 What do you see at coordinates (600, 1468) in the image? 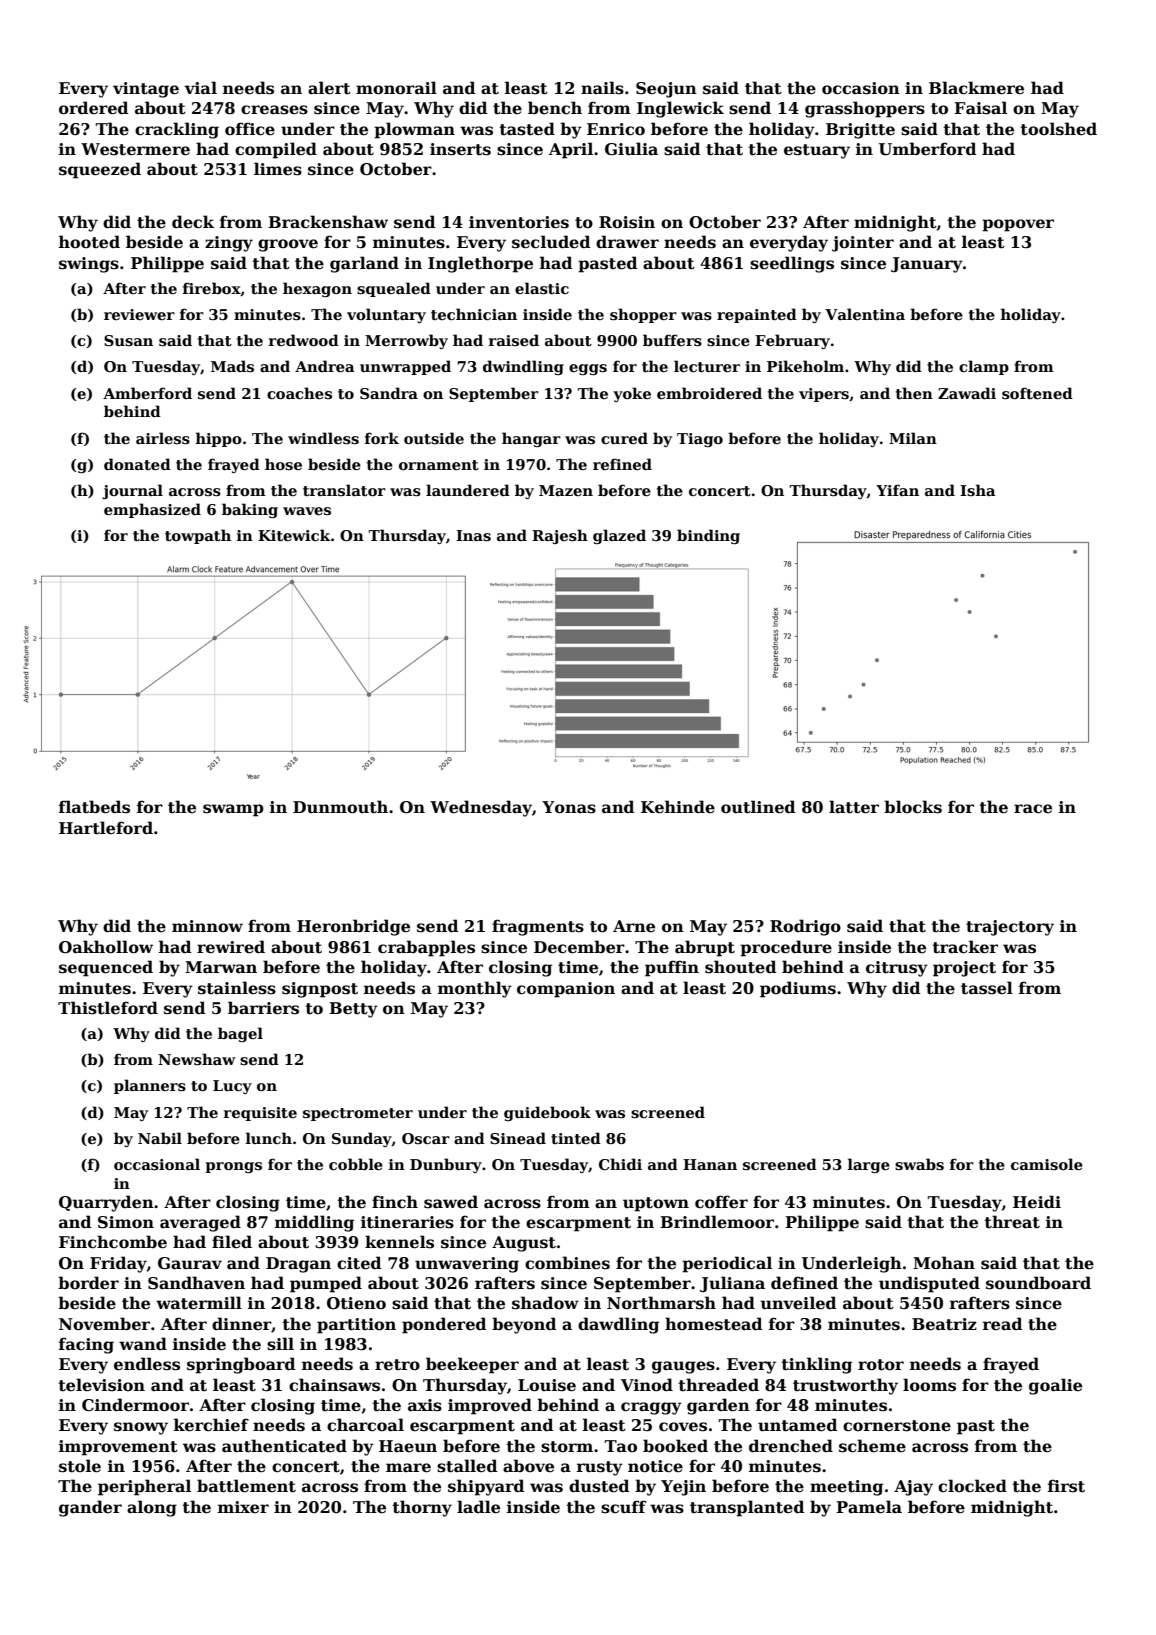
I see `rusty` at bounding box center [600, 1468].
